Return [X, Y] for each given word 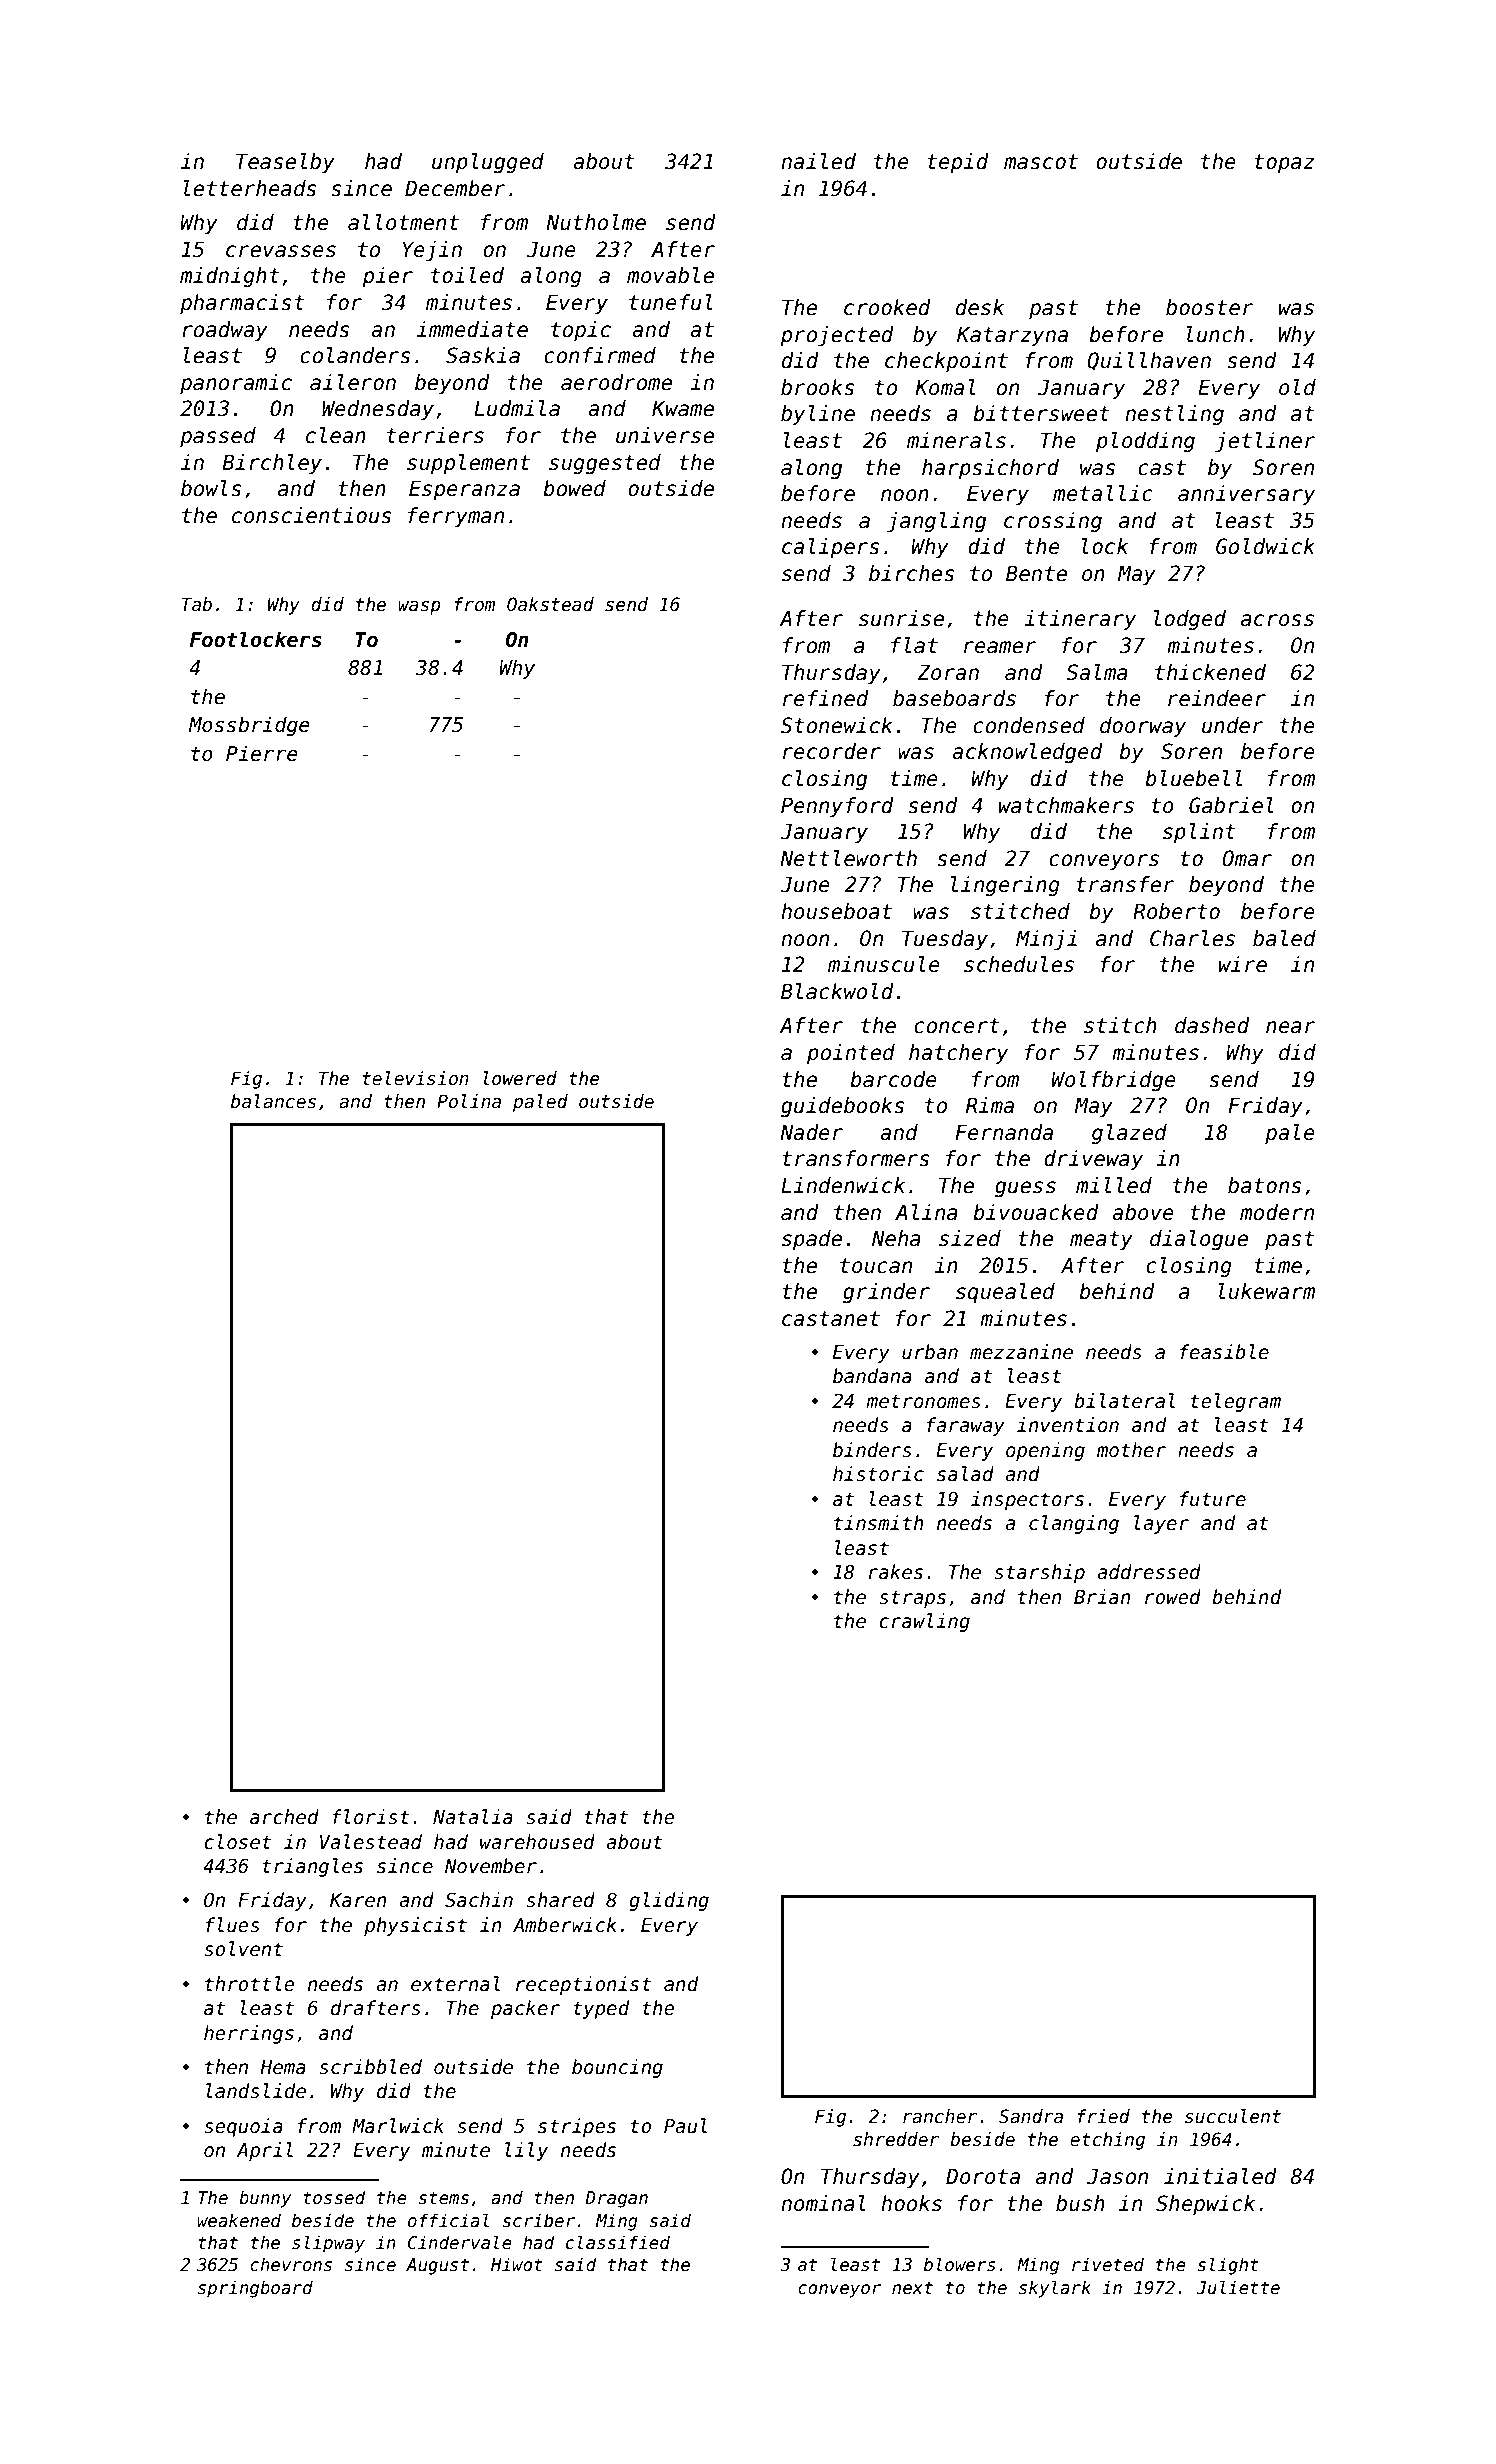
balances [273, 1101]
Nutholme [596, 222]
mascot [1041, 162]
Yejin [432, 251]
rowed [1173, 1597]
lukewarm [1266, 1291]
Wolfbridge [1114, 1081]
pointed [851, 1054]
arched [284, 1817]
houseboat [836, 911]
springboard [255, 2289]
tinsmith [879, 1523]
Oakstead [550, 604]
